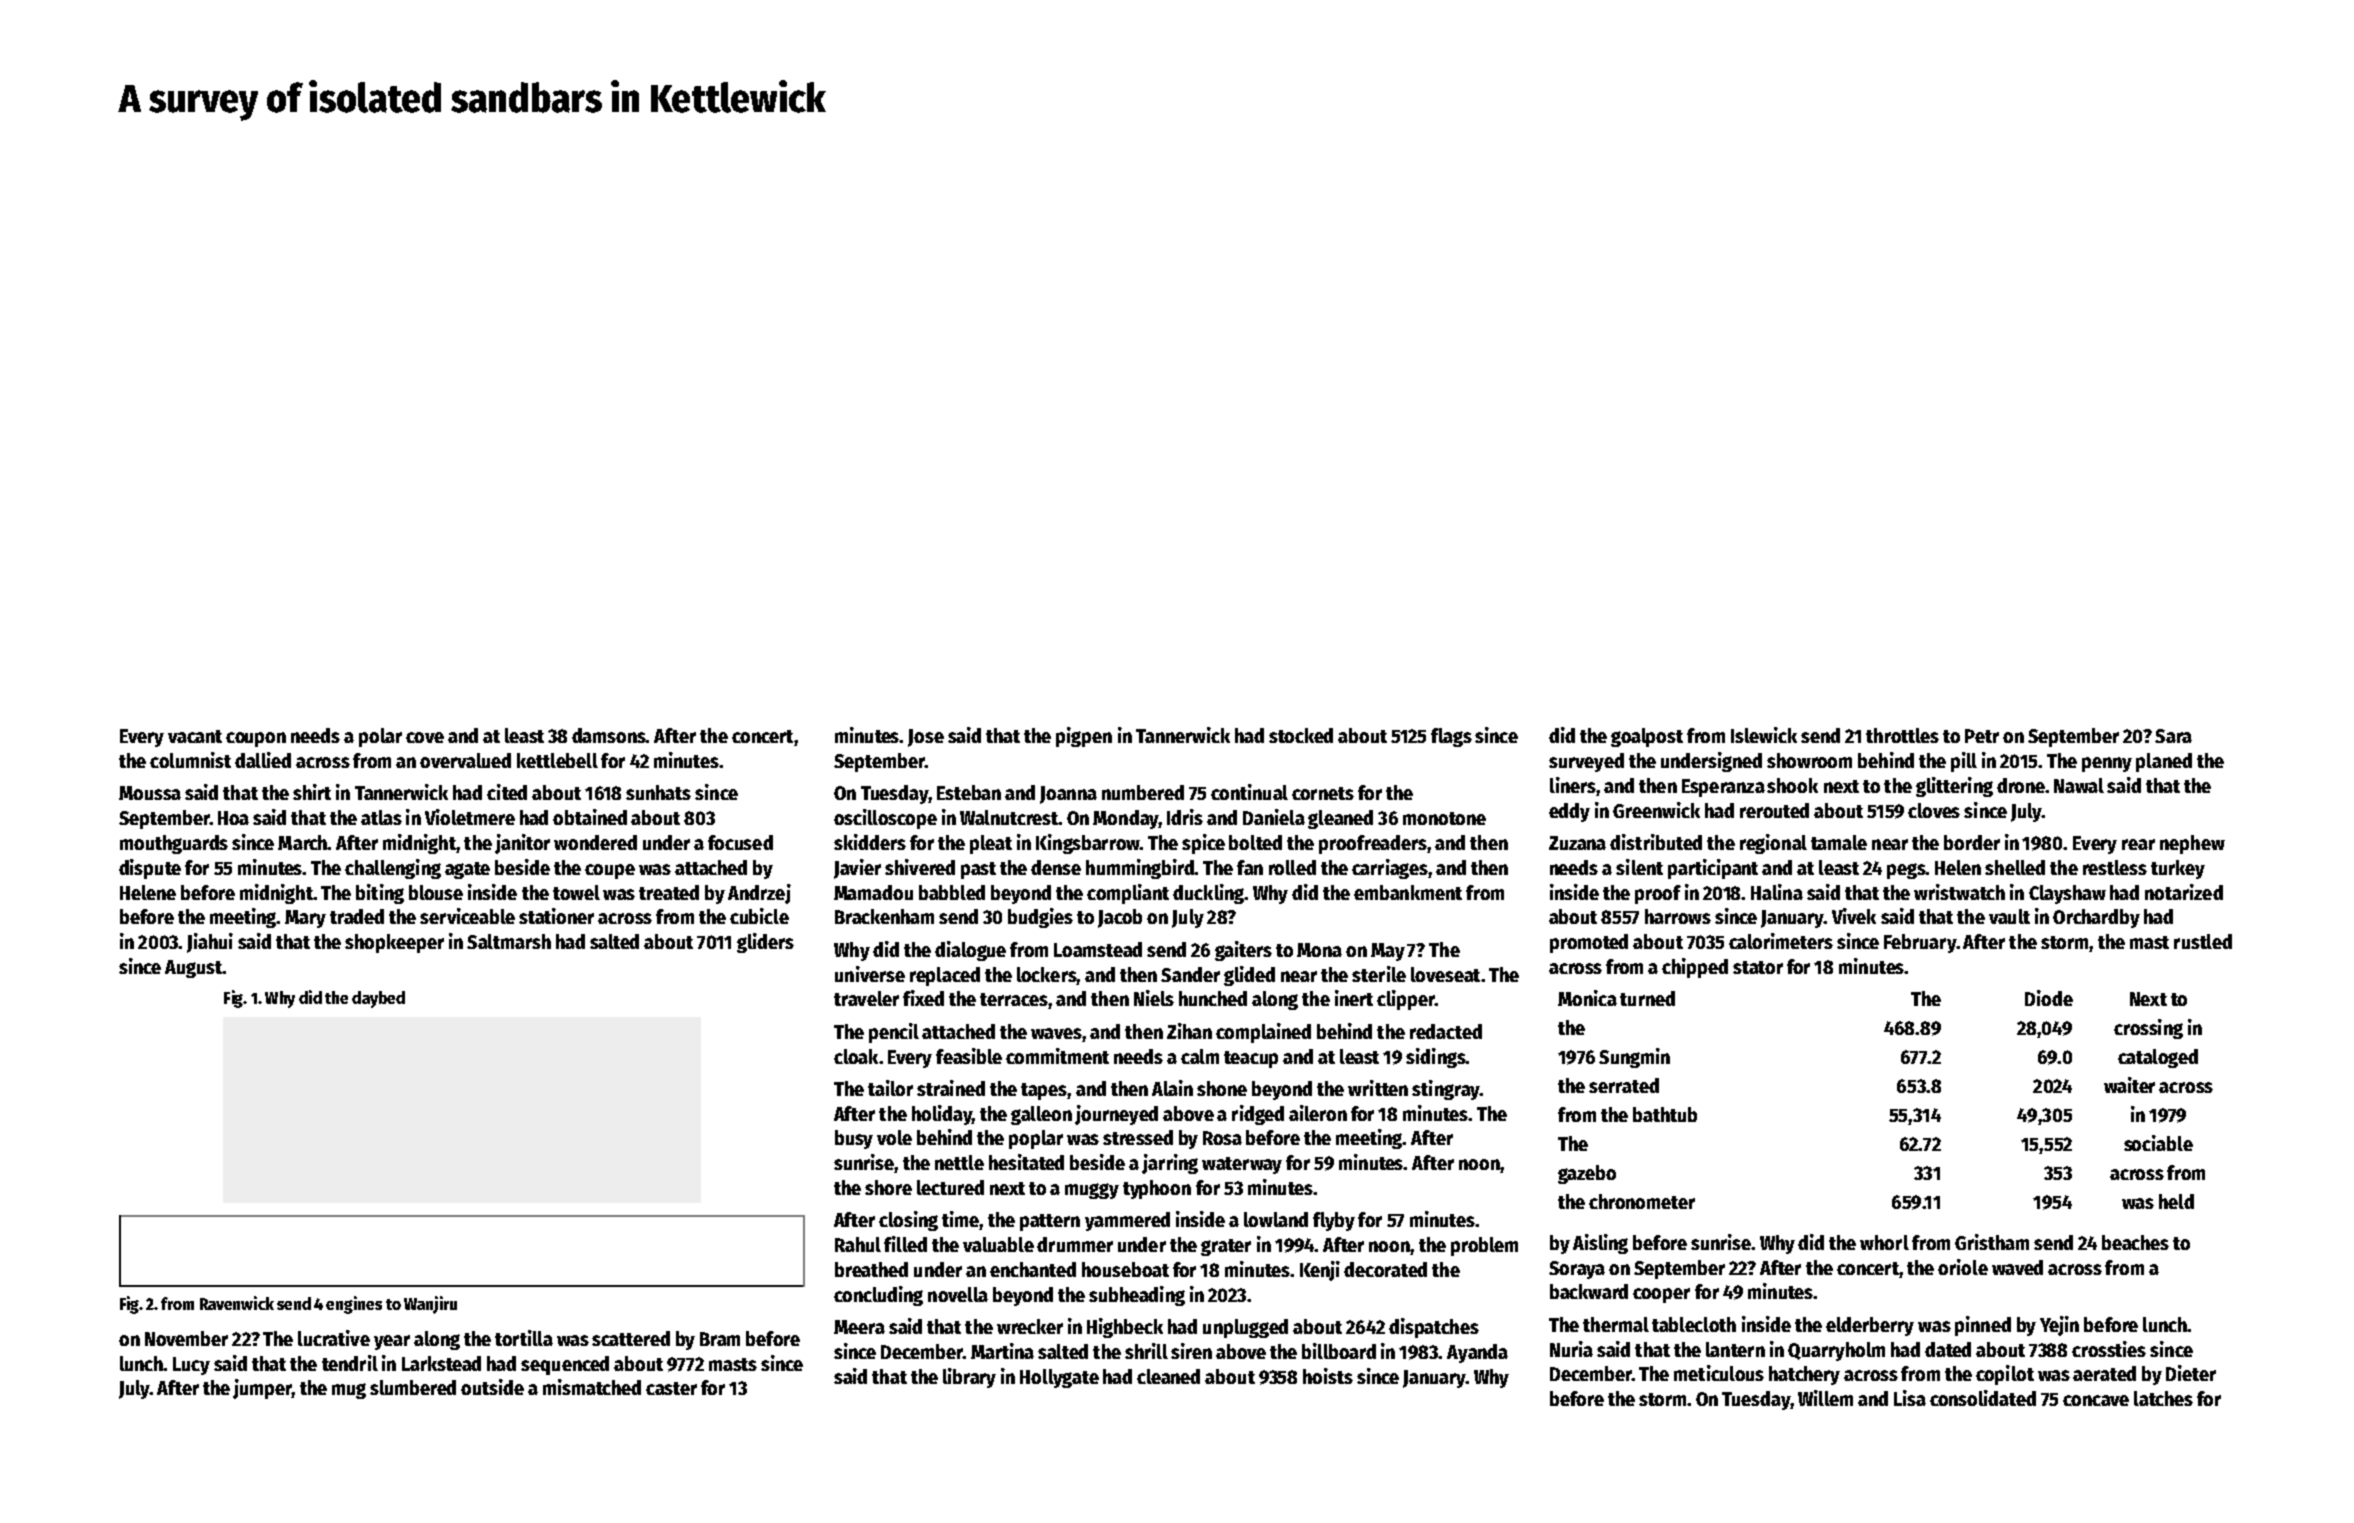  Describe the element at coordinates (2049, 998) in the document. I see `Diode` at that location.
